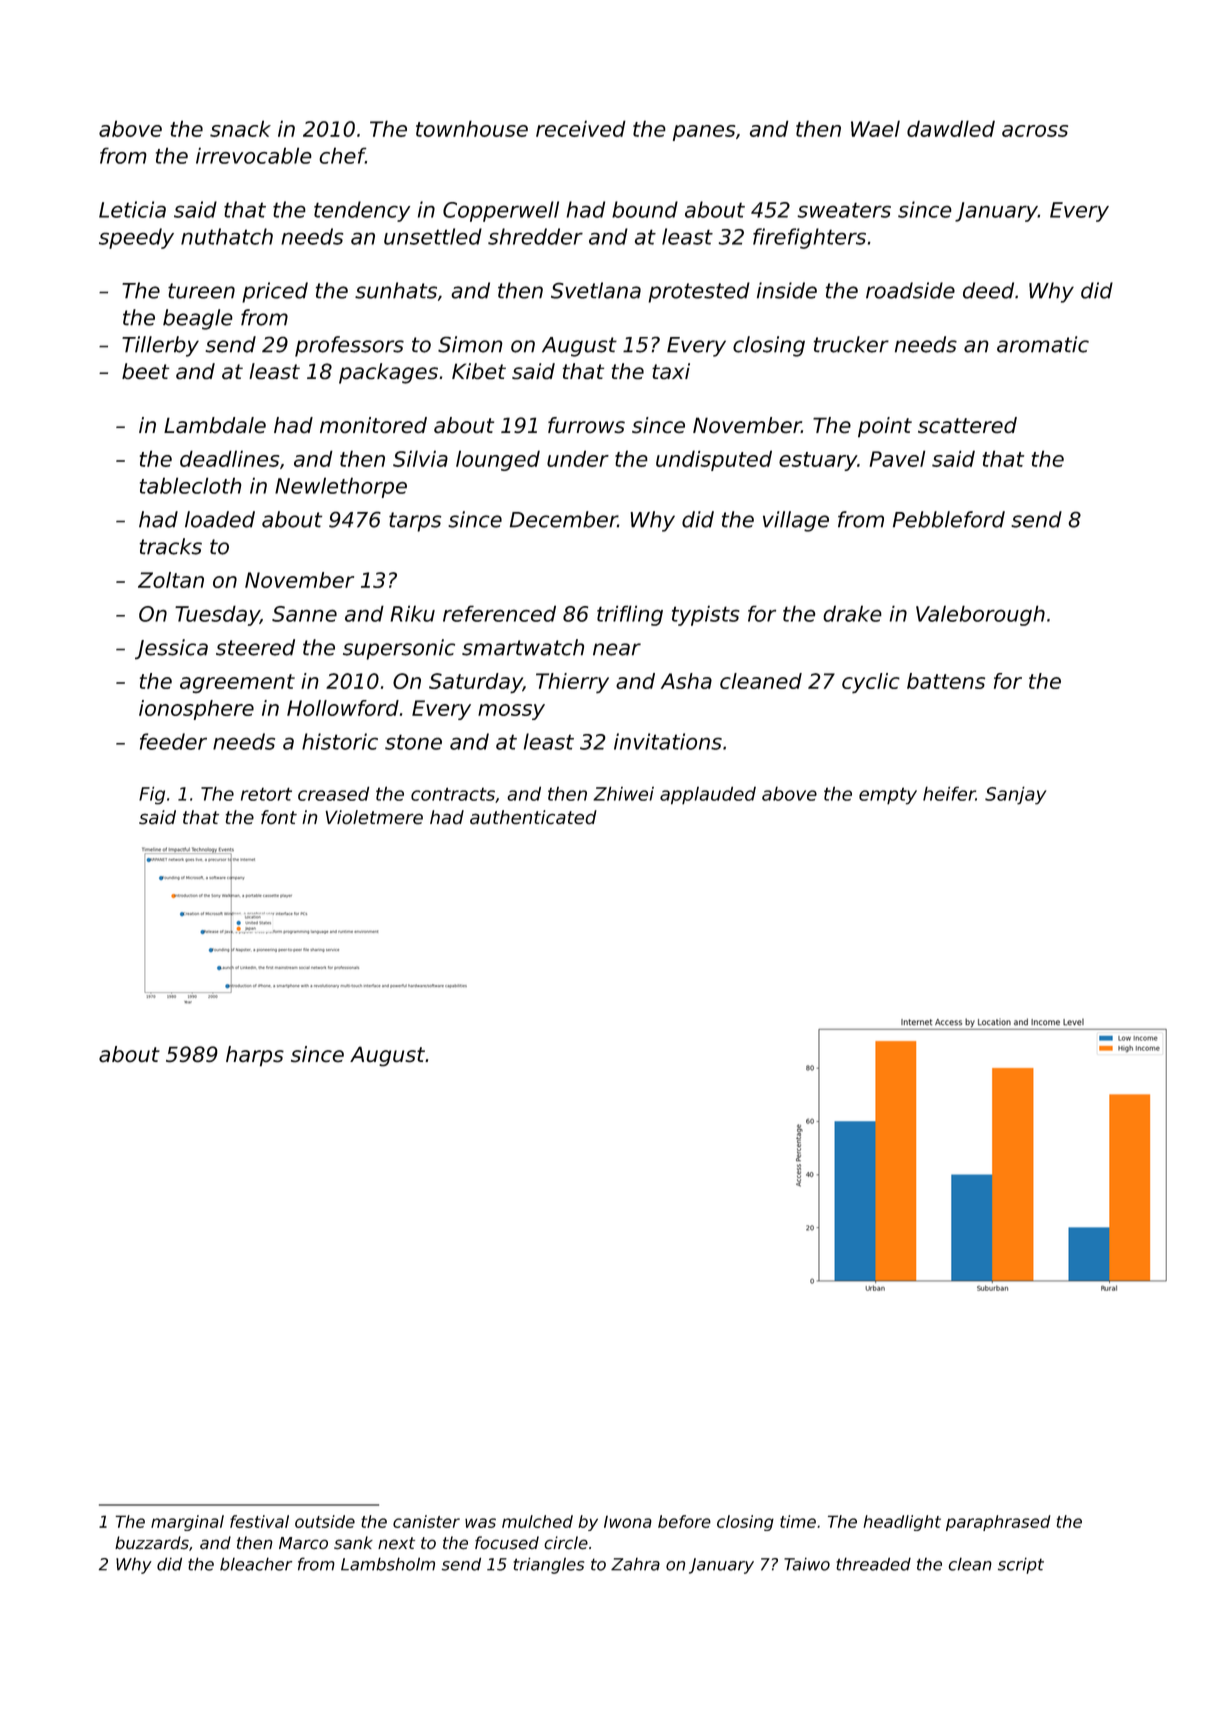  I want to click on dawdled, so click(951, 128).
